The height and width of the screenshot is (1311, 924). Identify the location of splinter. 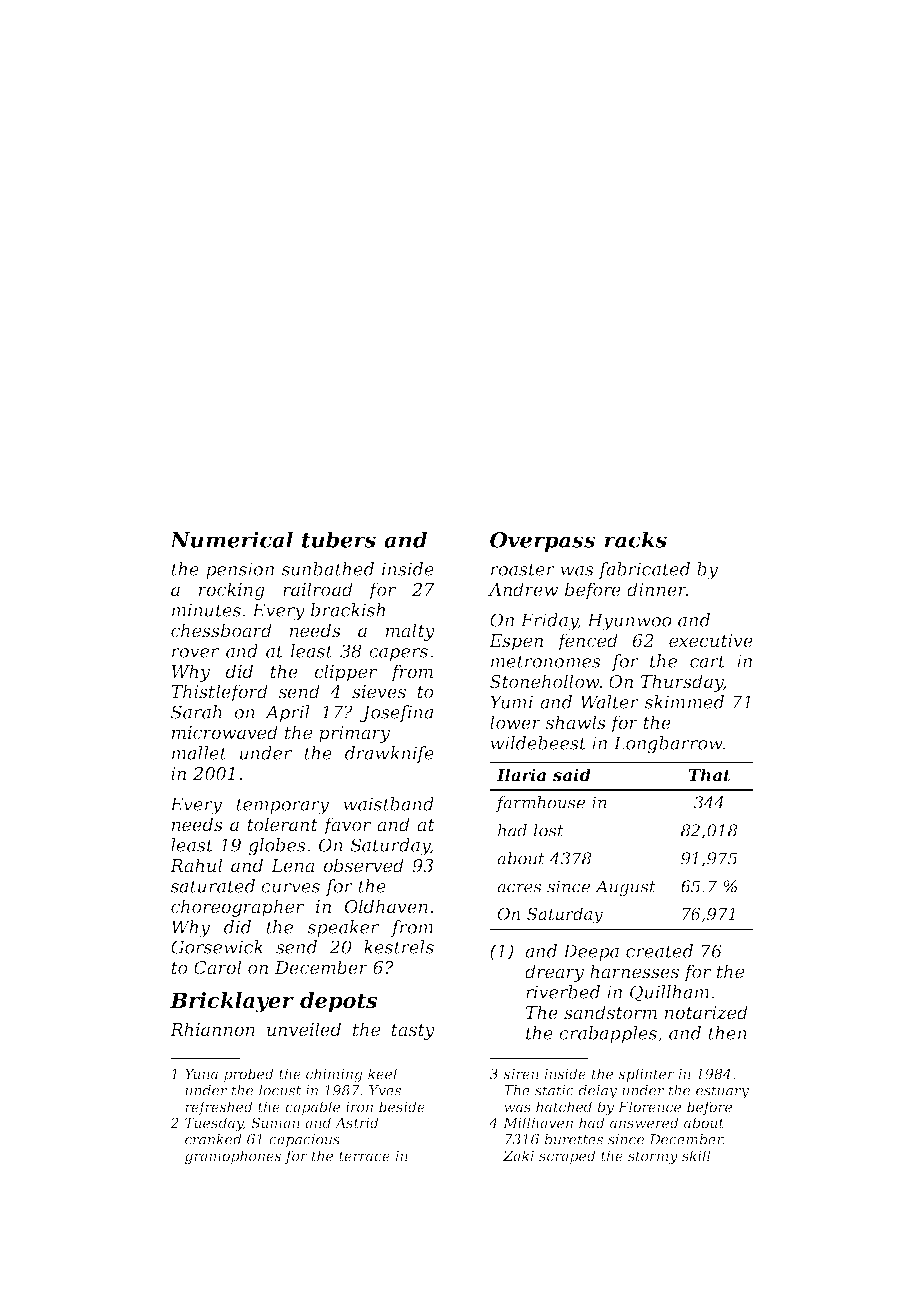
(646, 1075).
